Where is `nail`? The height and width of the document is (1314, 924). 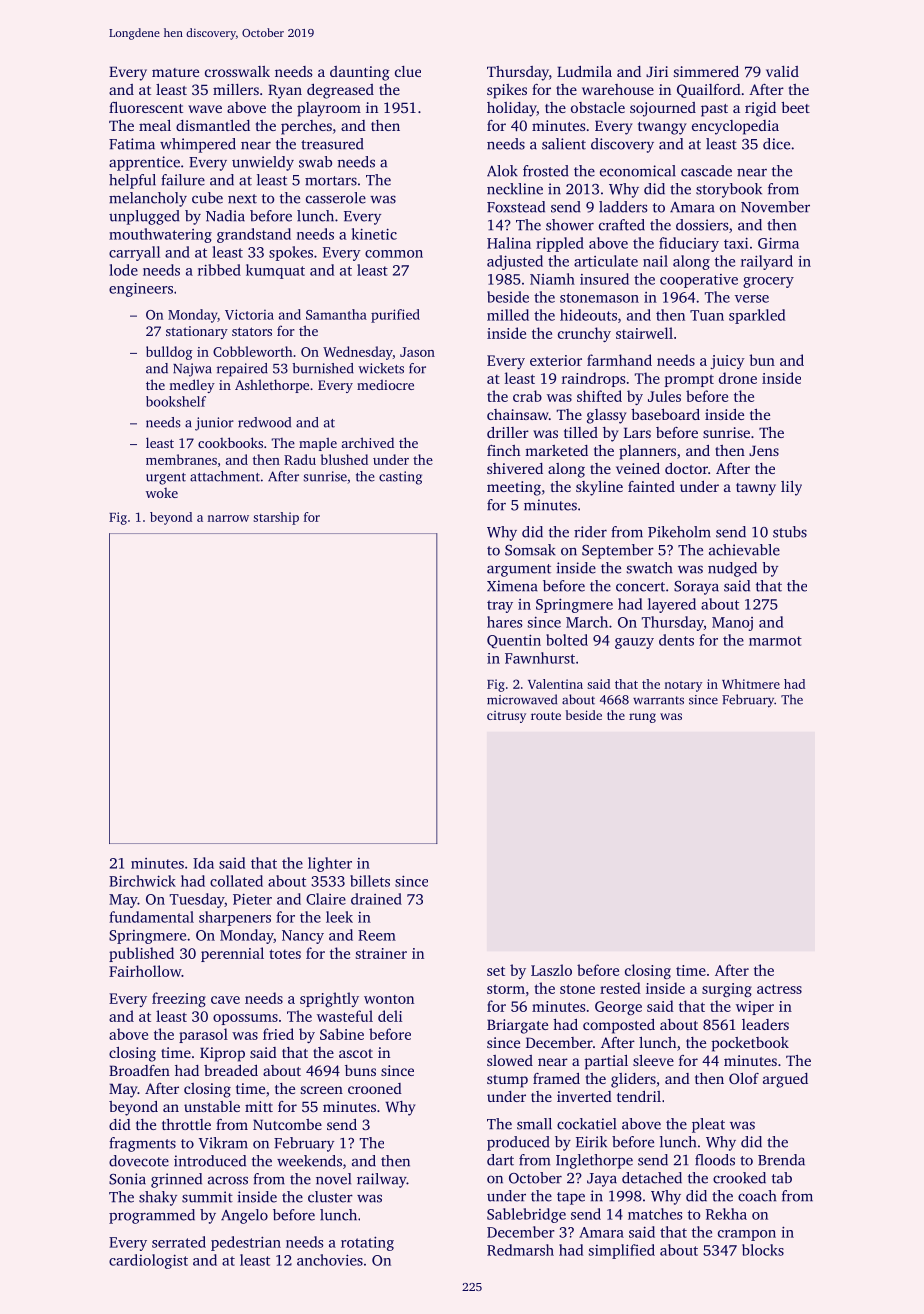 nail is located at coordinates (655, 261).
